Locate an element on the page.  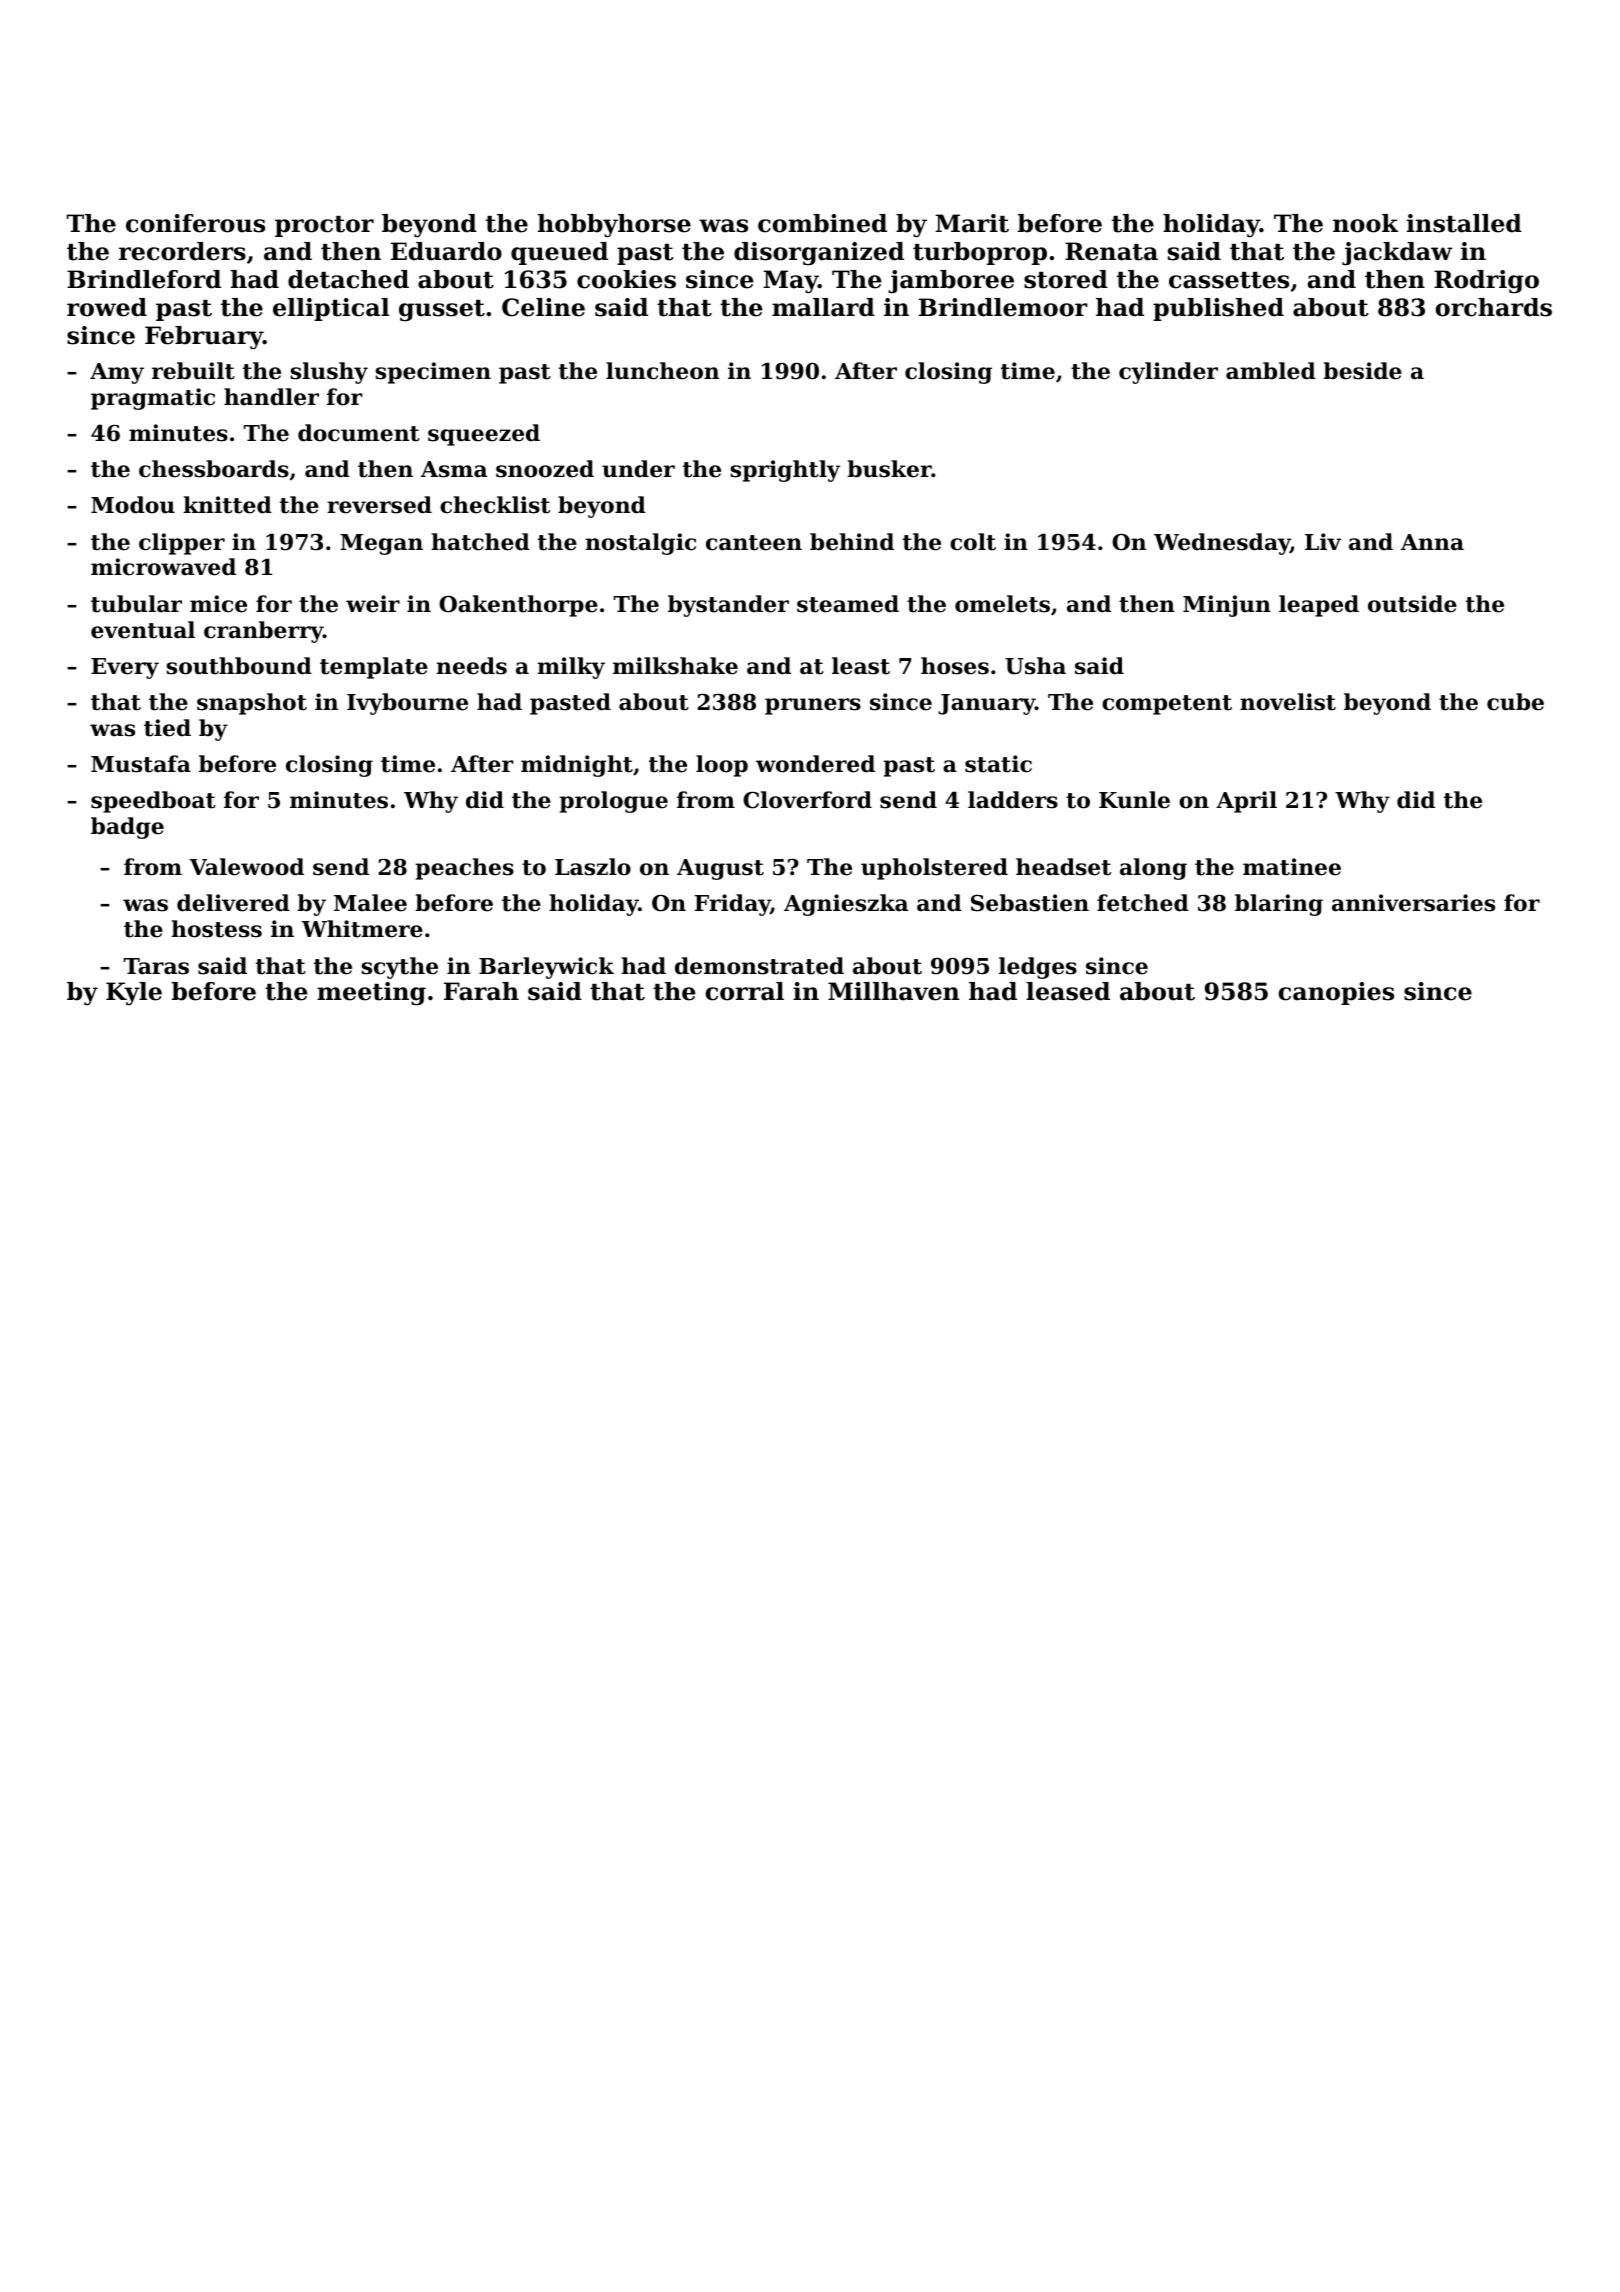
detached is located at coordinates (348, 279).
